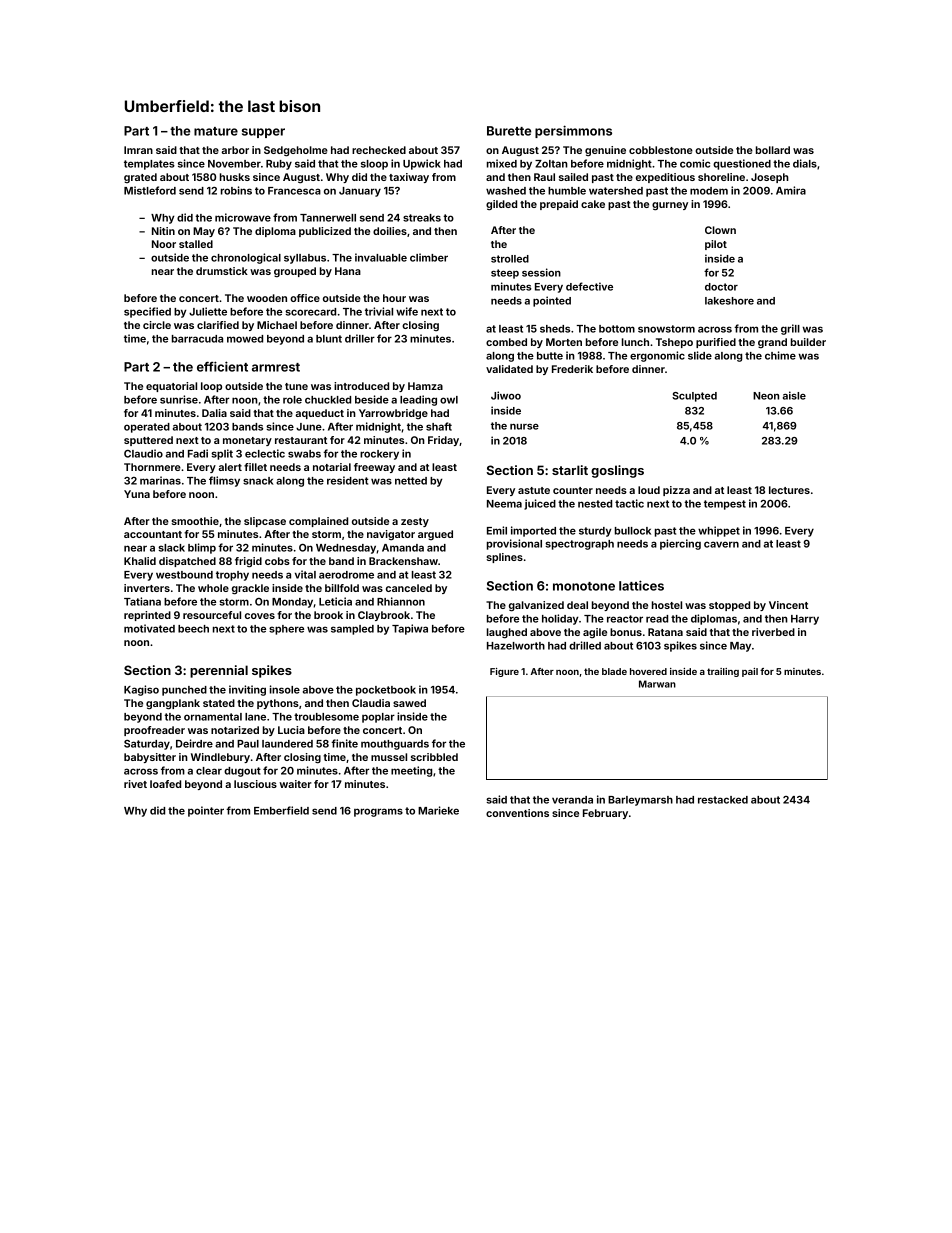  Describe the element at coordinates (509, 131) in the document. I see `Burette` at that location.
